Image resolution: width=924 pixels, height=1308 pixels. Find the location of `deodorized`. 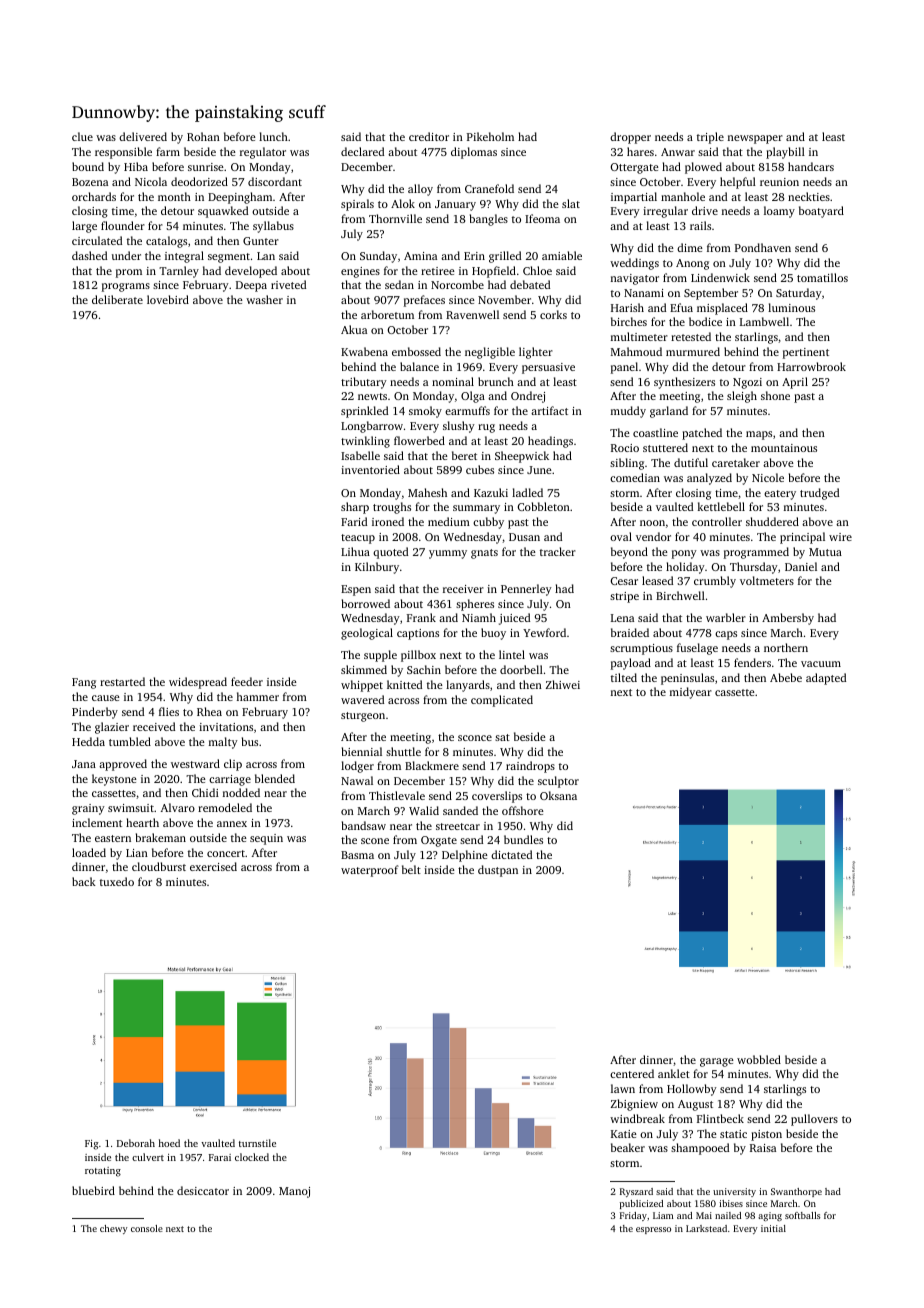

deodorized is located at coordinates (199, 181).
